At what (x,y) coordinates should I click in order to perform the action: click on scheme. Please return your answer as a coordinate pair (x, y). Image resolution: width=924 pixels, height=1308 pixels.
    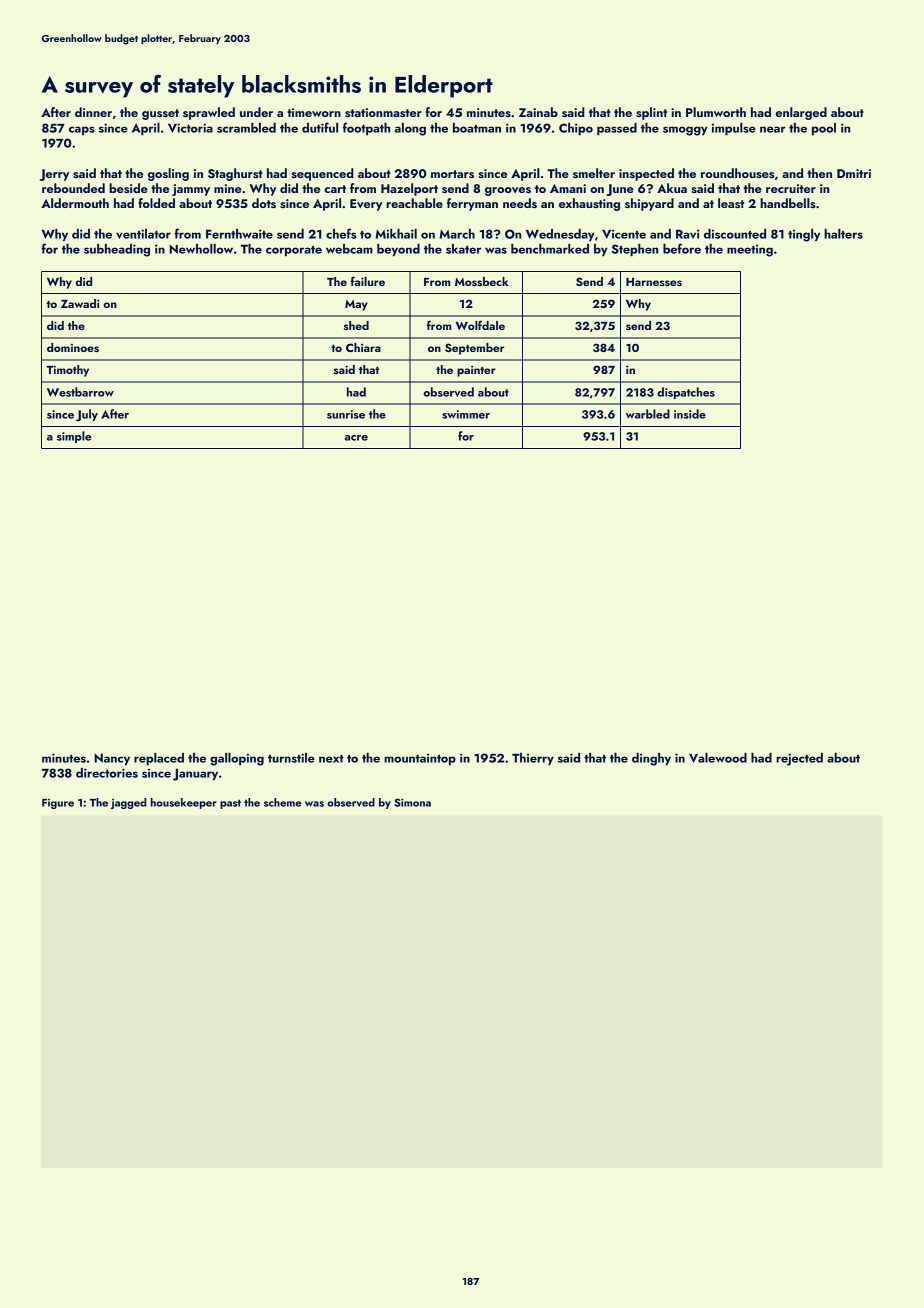
    Looking at the image, I should click on (282, 802).
